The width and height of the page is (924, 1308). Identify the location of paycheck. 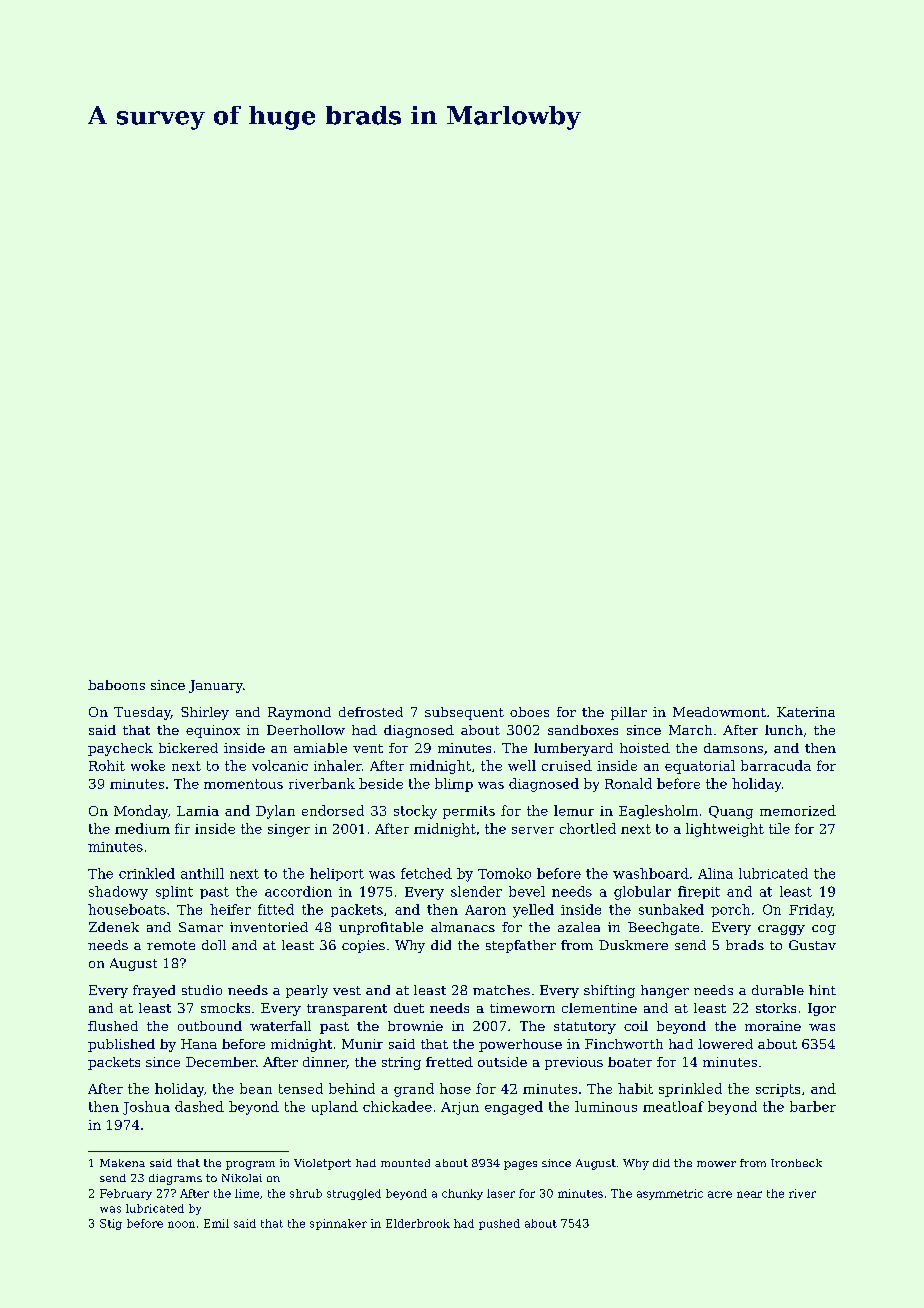
(120, 749).
